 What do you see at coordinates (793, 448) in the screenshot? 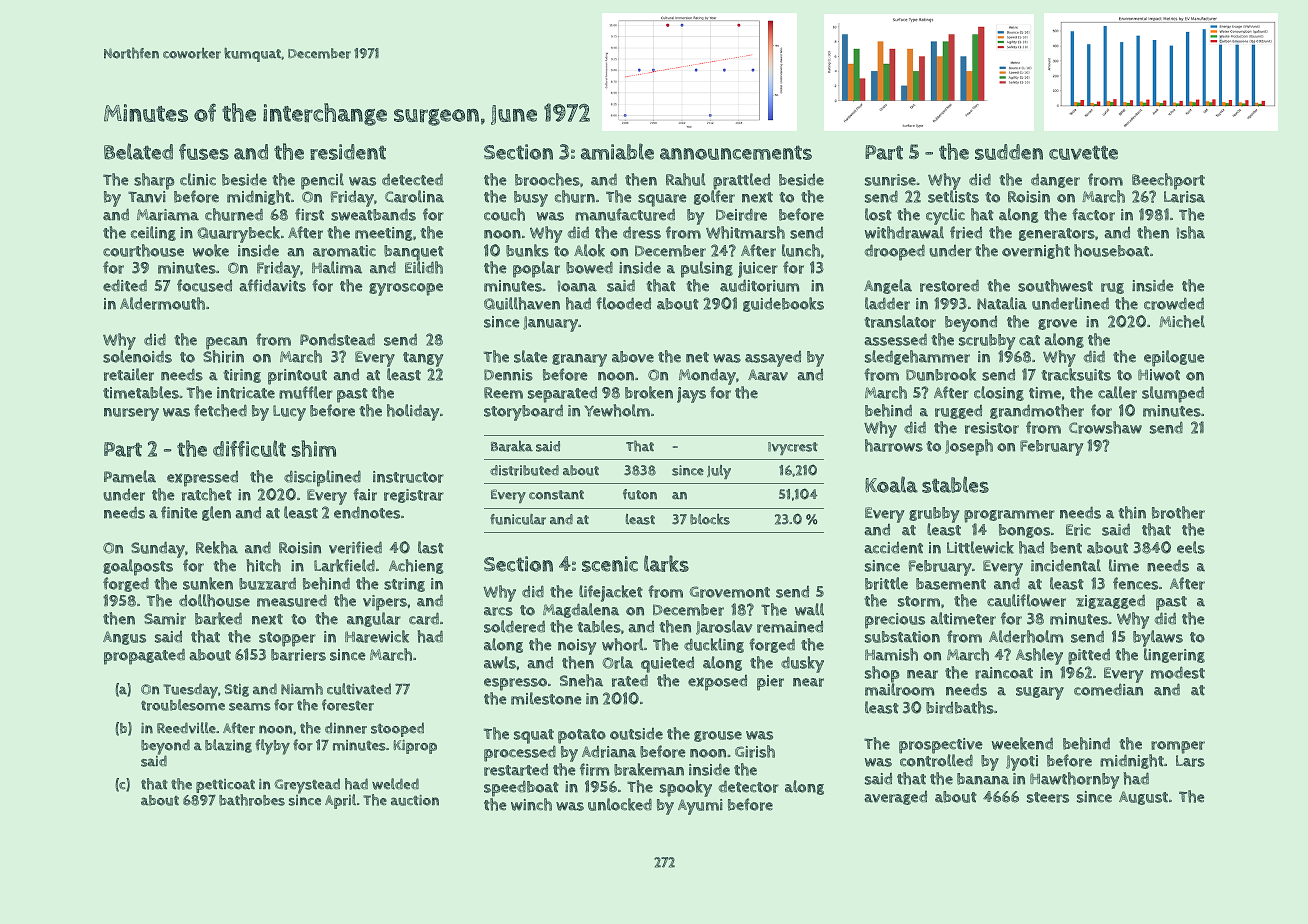
I see `Ivycrest` at bounding box center [793, 448].
